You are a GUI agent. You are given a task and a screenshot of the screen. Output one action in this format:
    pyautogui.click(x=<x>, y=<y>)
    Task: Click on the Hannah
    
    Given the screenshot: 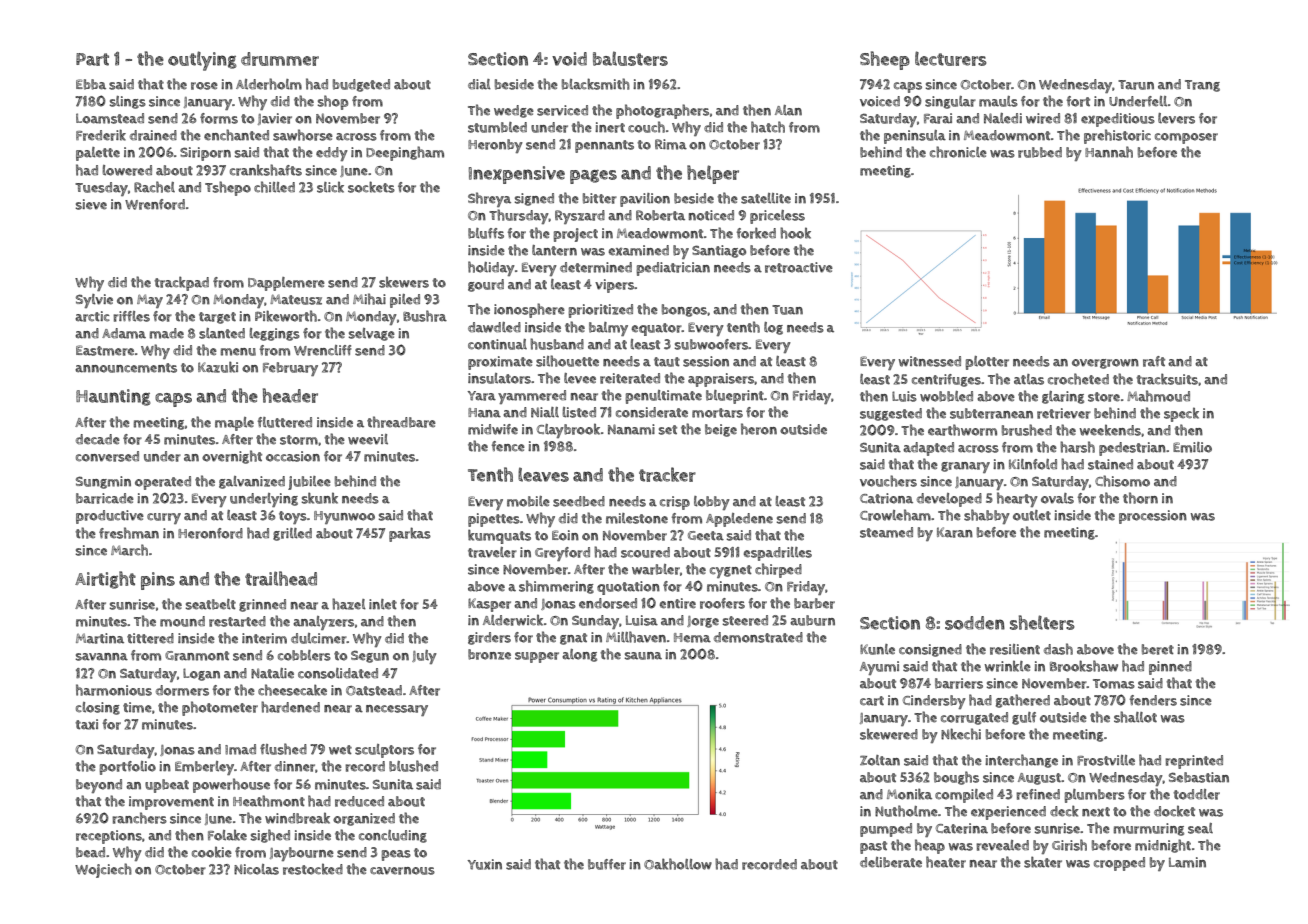 What is the action you would take?
    pyautogui.click(x=1109, y=152)
